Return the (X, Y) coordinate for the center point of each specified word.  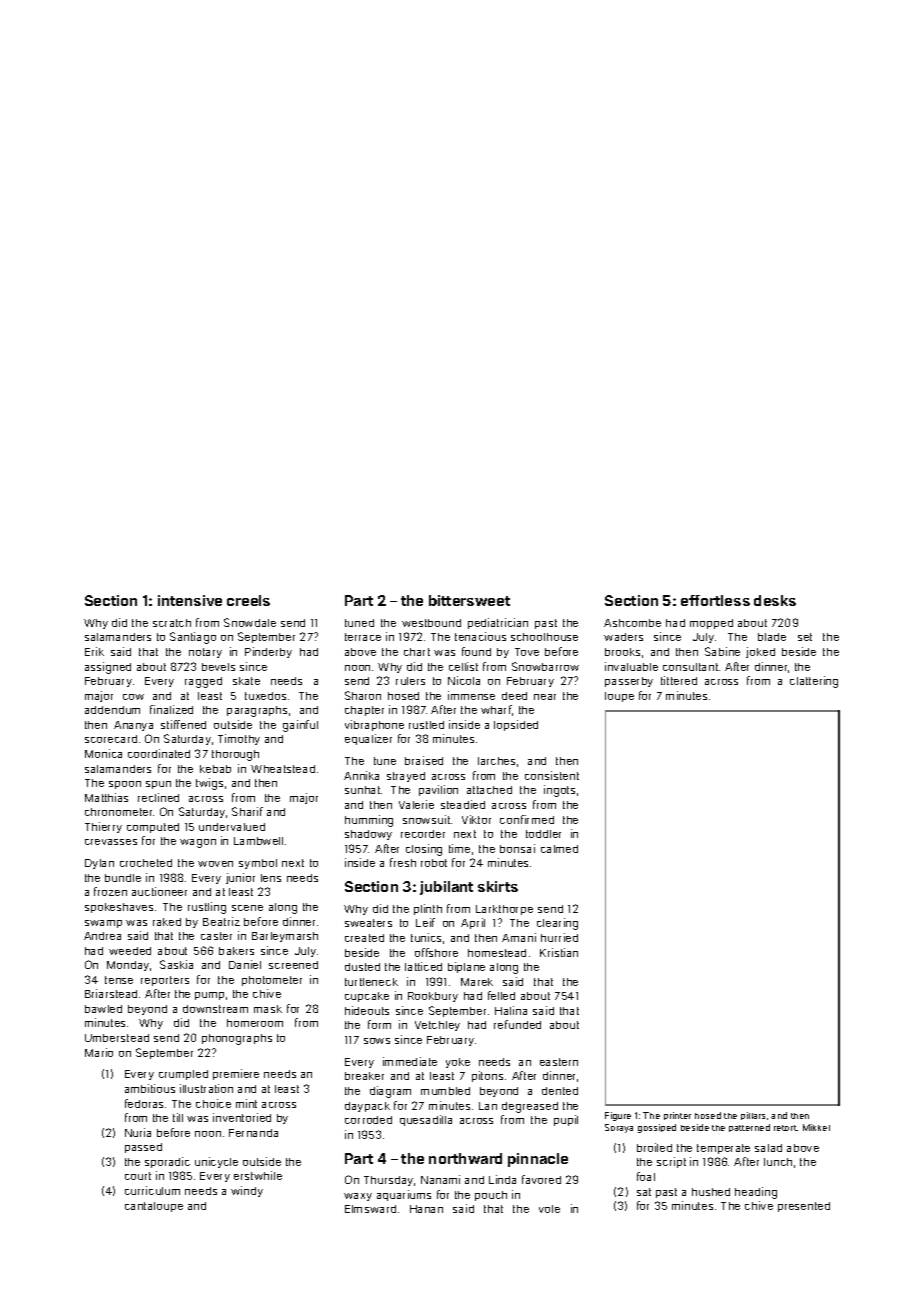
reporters (165, 981)
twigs (209, 784)
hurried (559, 937)
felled (501, 995)
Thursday (388, 1181)
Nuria (138, 1132)
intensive (190, 600)
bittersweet (469, 600)
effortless (715, 600)
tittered (679, 680)
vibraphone (374, 725)
